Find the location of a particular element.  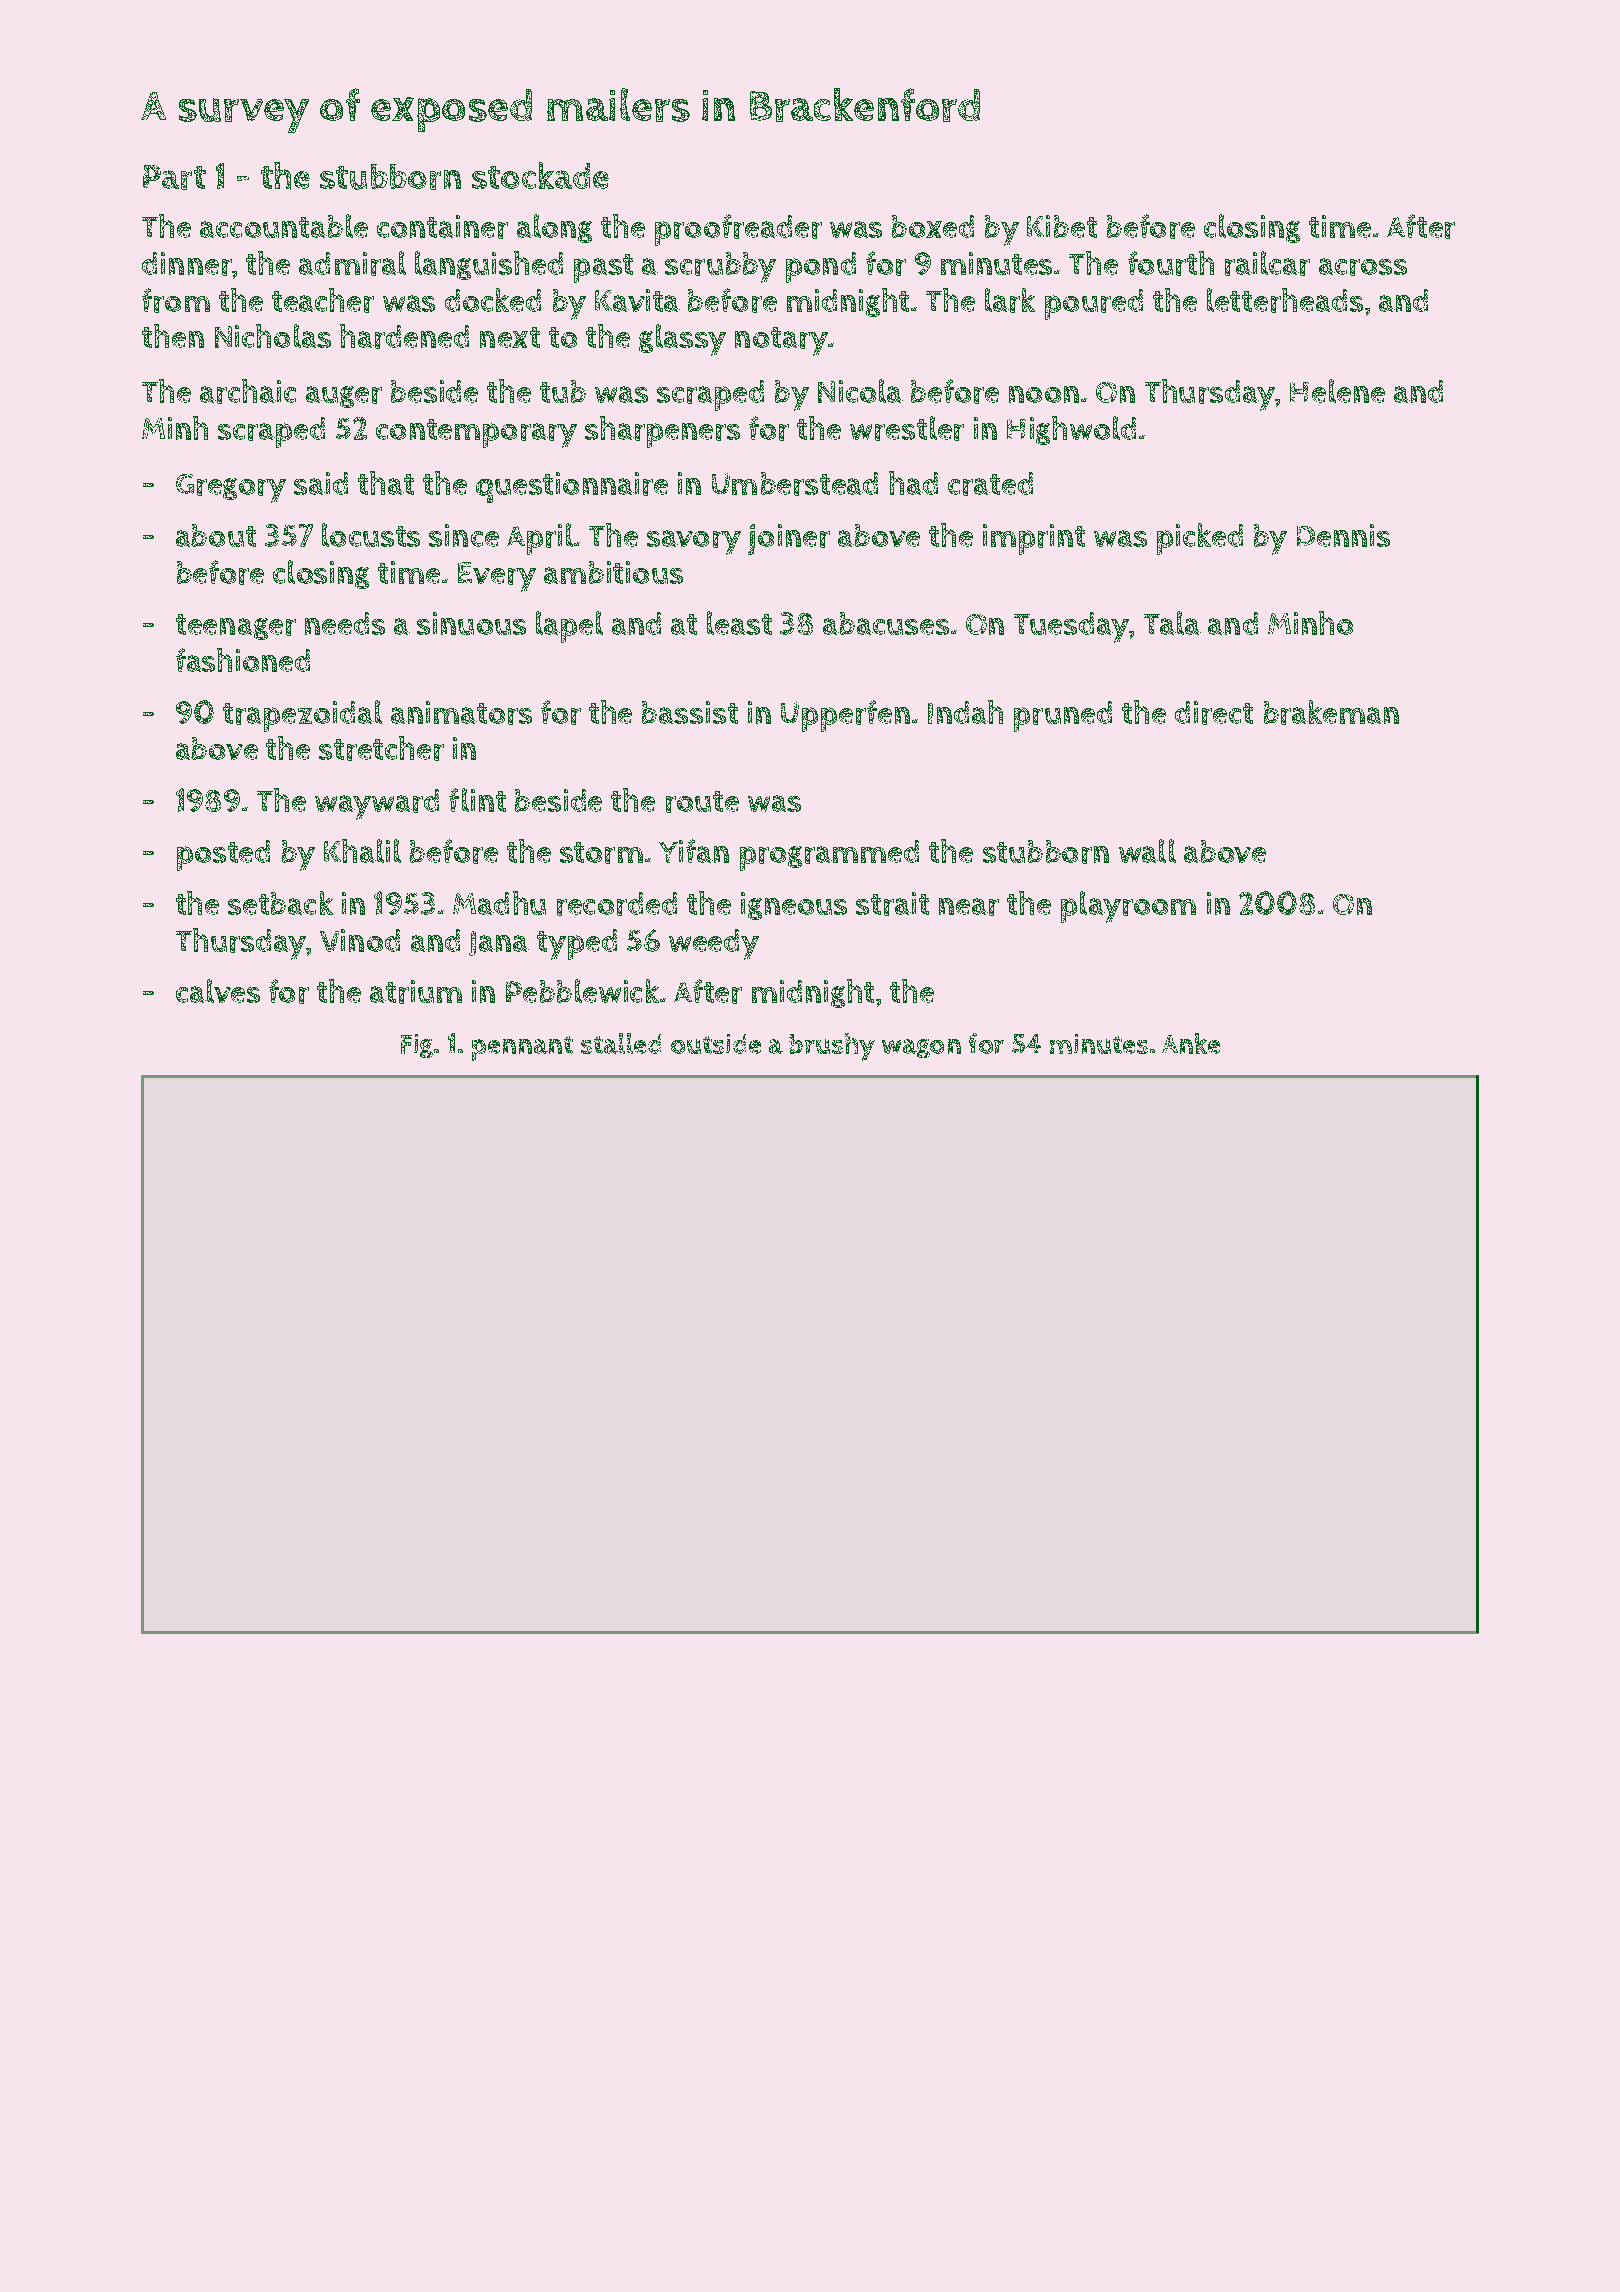

Upperfen is located at coordinates (845, 716).
